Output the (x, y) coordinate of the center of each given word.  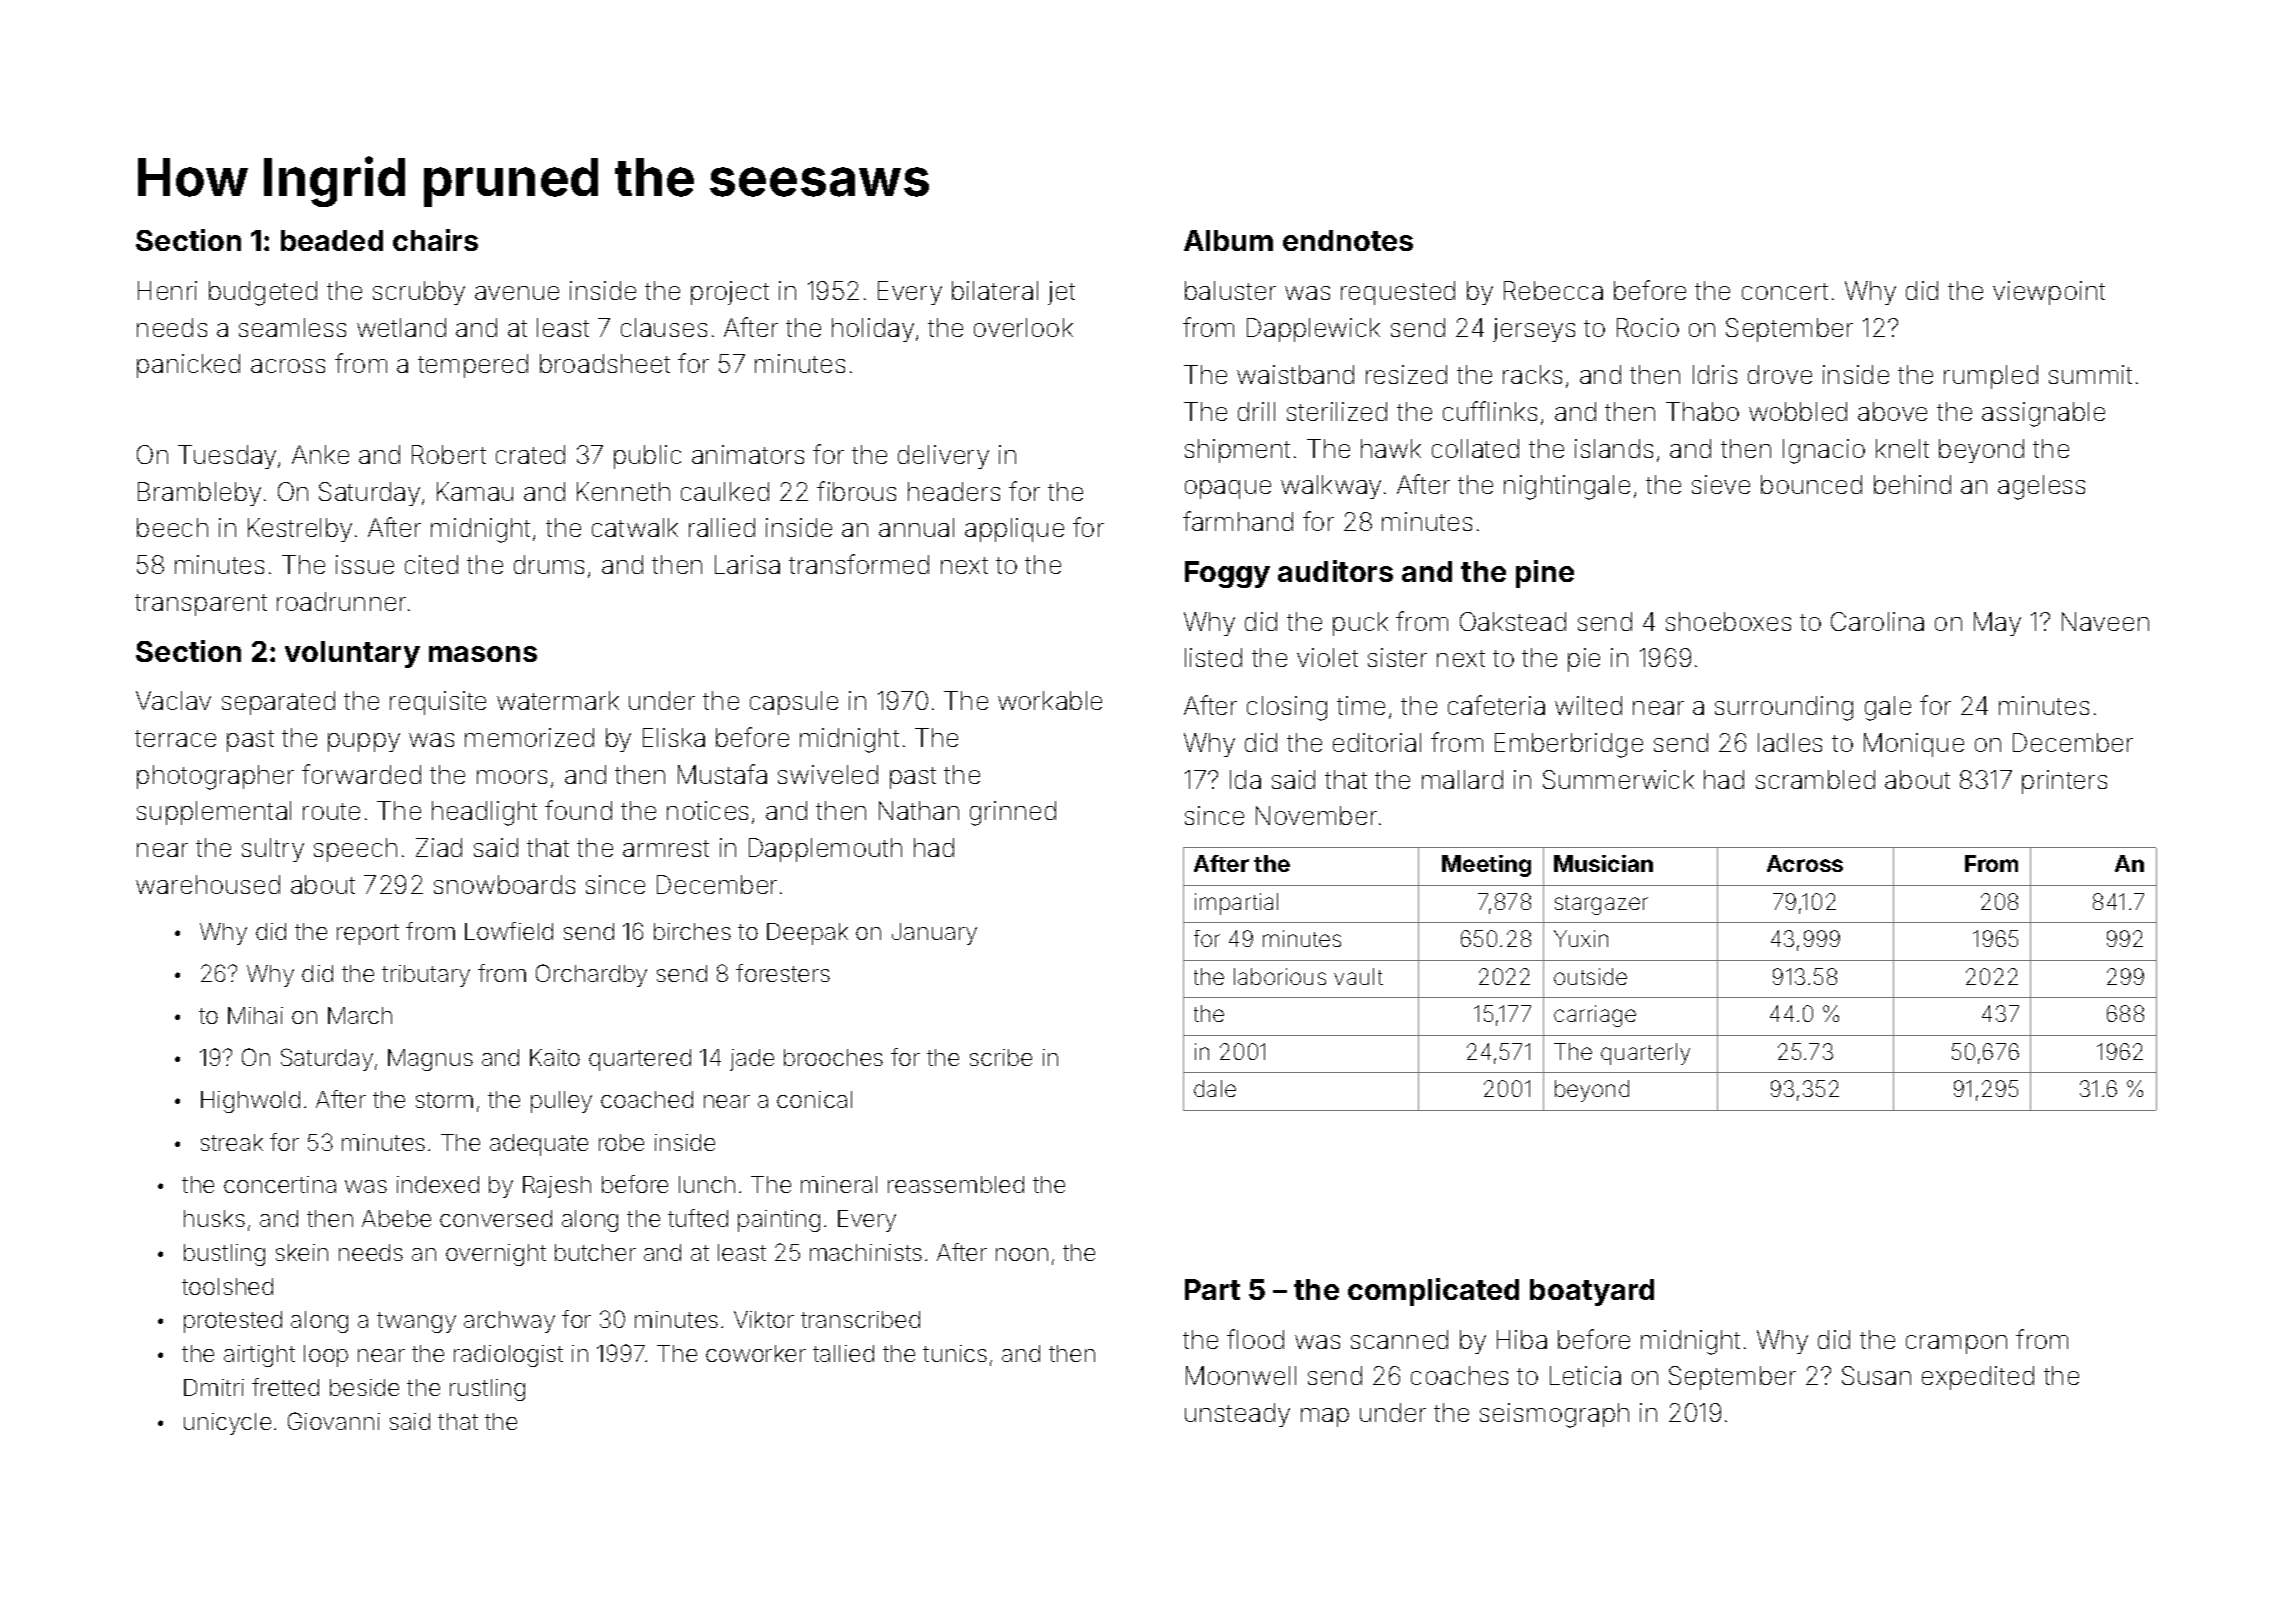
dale (1215, 1088)
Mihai (255, 1015)
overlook (1023, 327)
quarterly (1645, 1054)
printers (2064, 782)
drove (1780, 374)
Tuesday (227, 457)
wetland (401, 327)
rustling (487, 1390)
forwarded (361, 774)
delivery (943, 457)
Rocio (1648, 327)
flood (1255, 1339)
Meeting (1486, 866)
